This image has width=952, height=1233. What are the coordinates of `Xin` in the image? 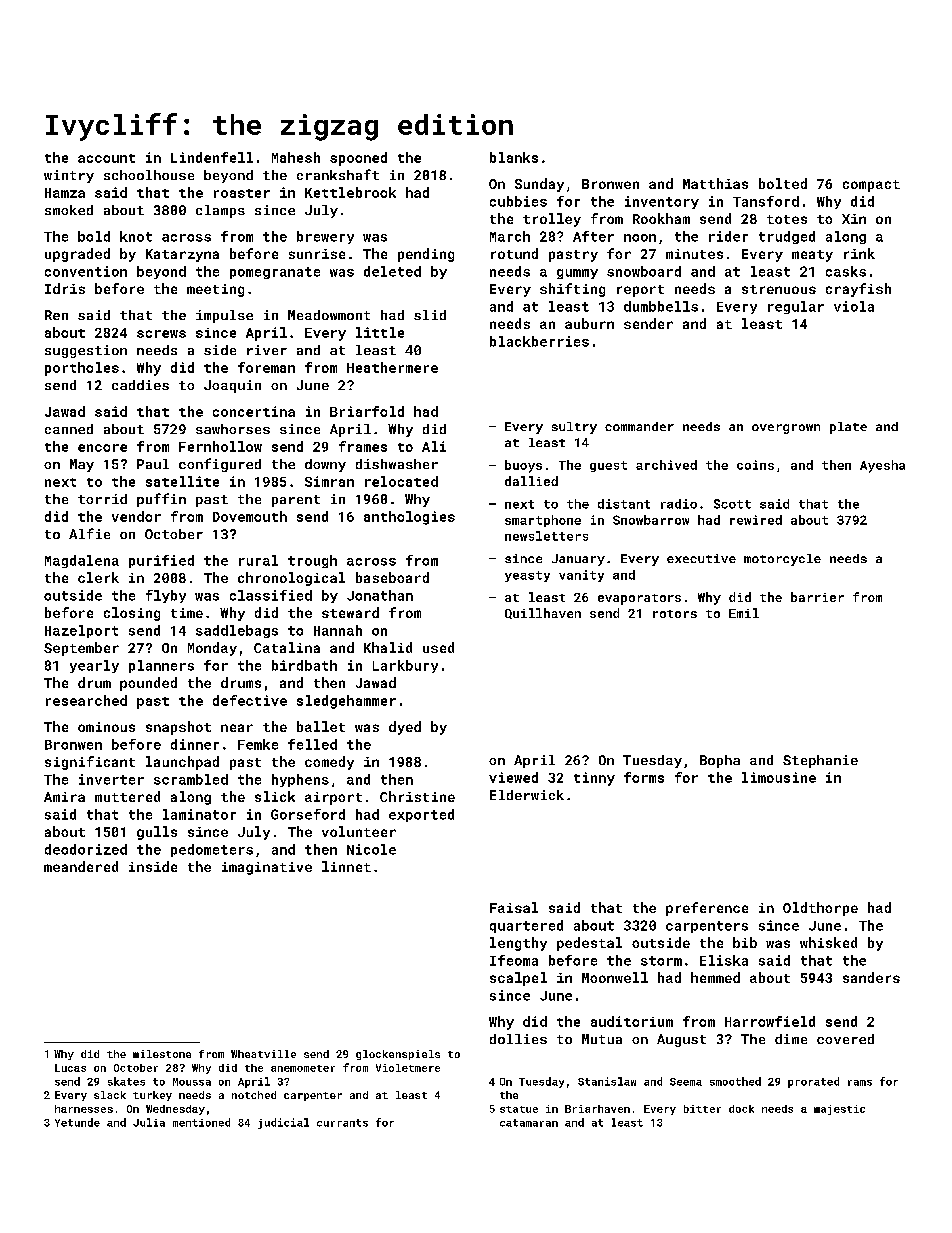 It's located at (854, 219).
